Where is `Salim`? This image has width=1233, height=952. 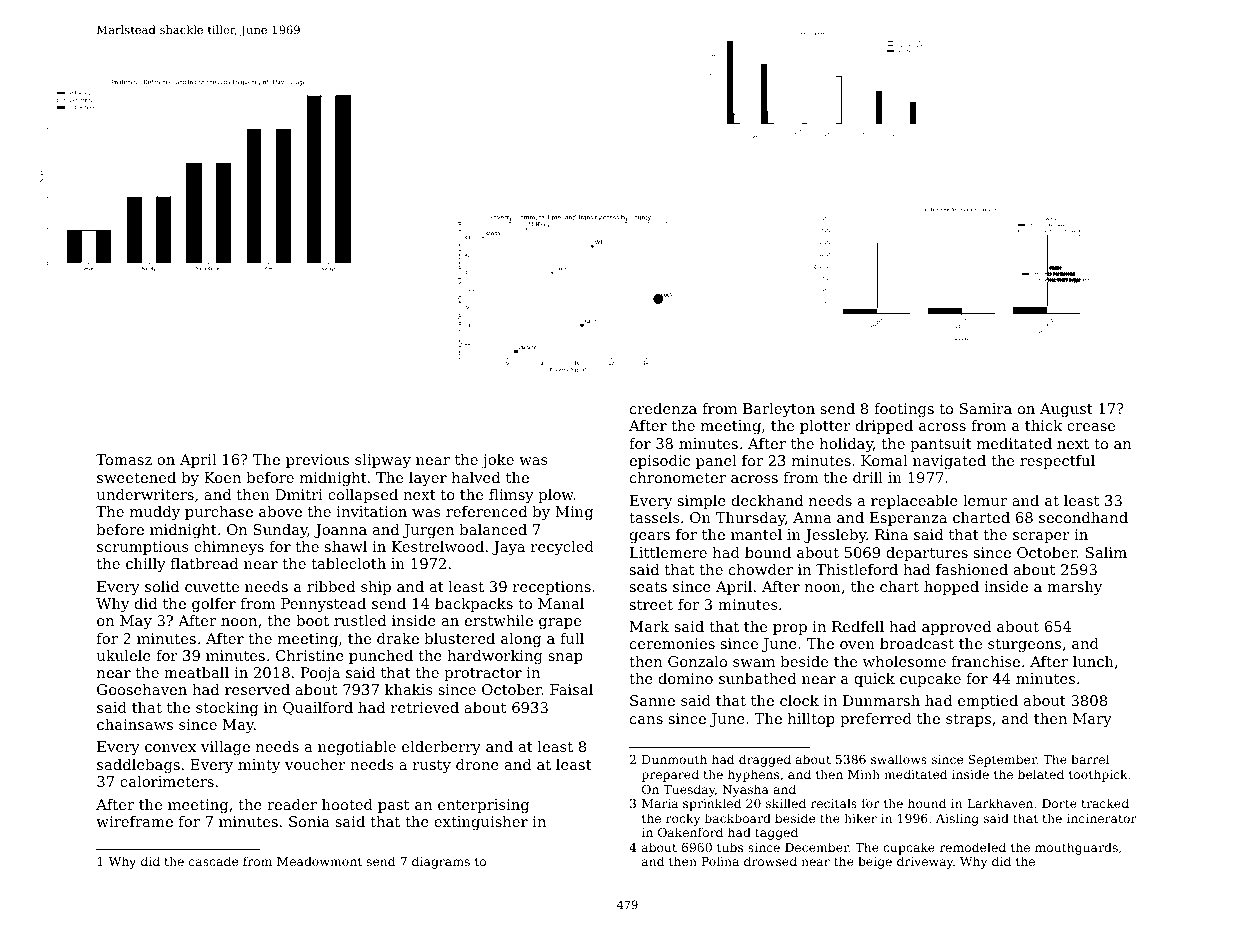
Salim is located at coordinates (1106, 552).
